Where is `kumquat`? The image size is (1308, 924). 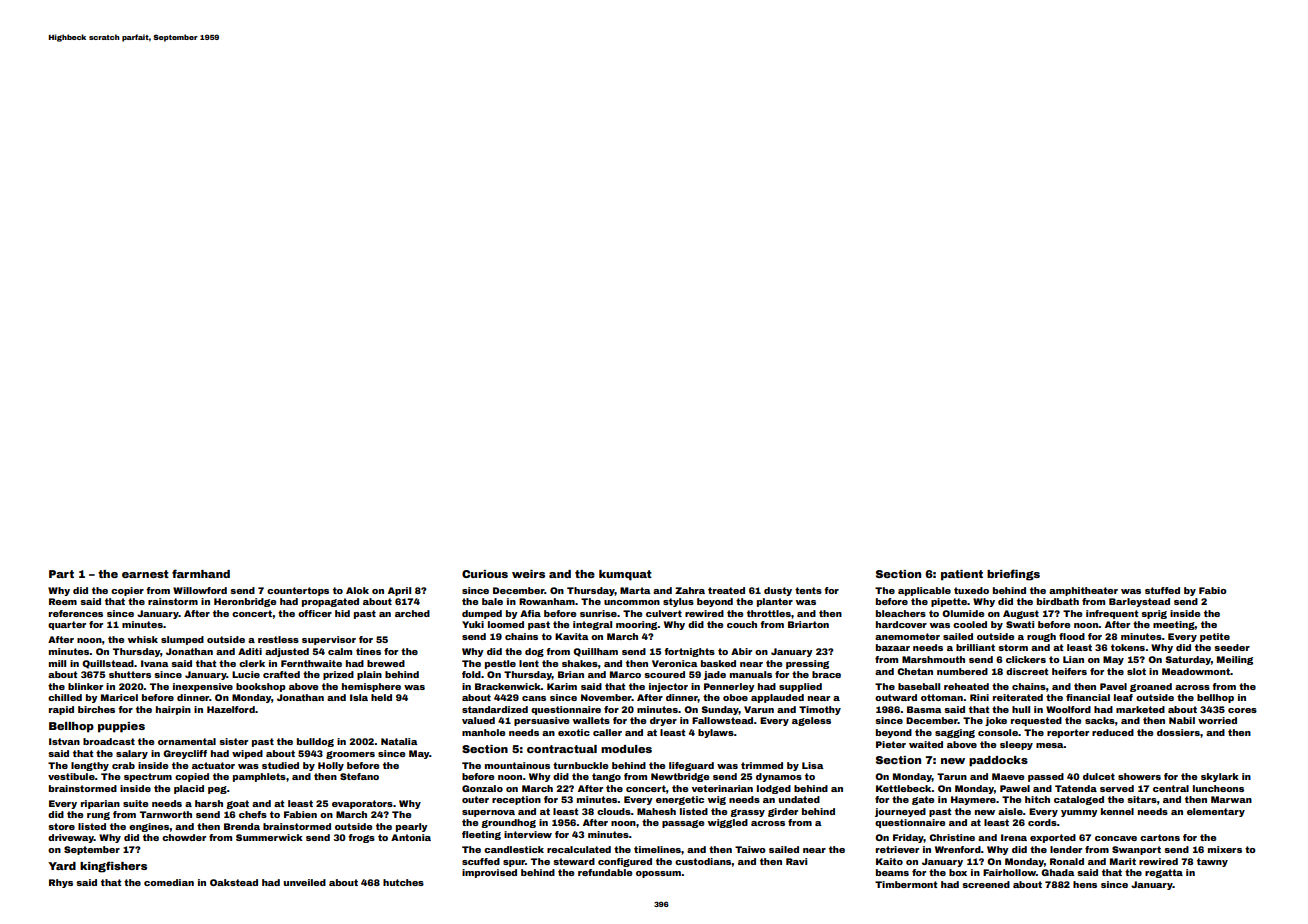
kumquat is located at coordinates (625, 575).
